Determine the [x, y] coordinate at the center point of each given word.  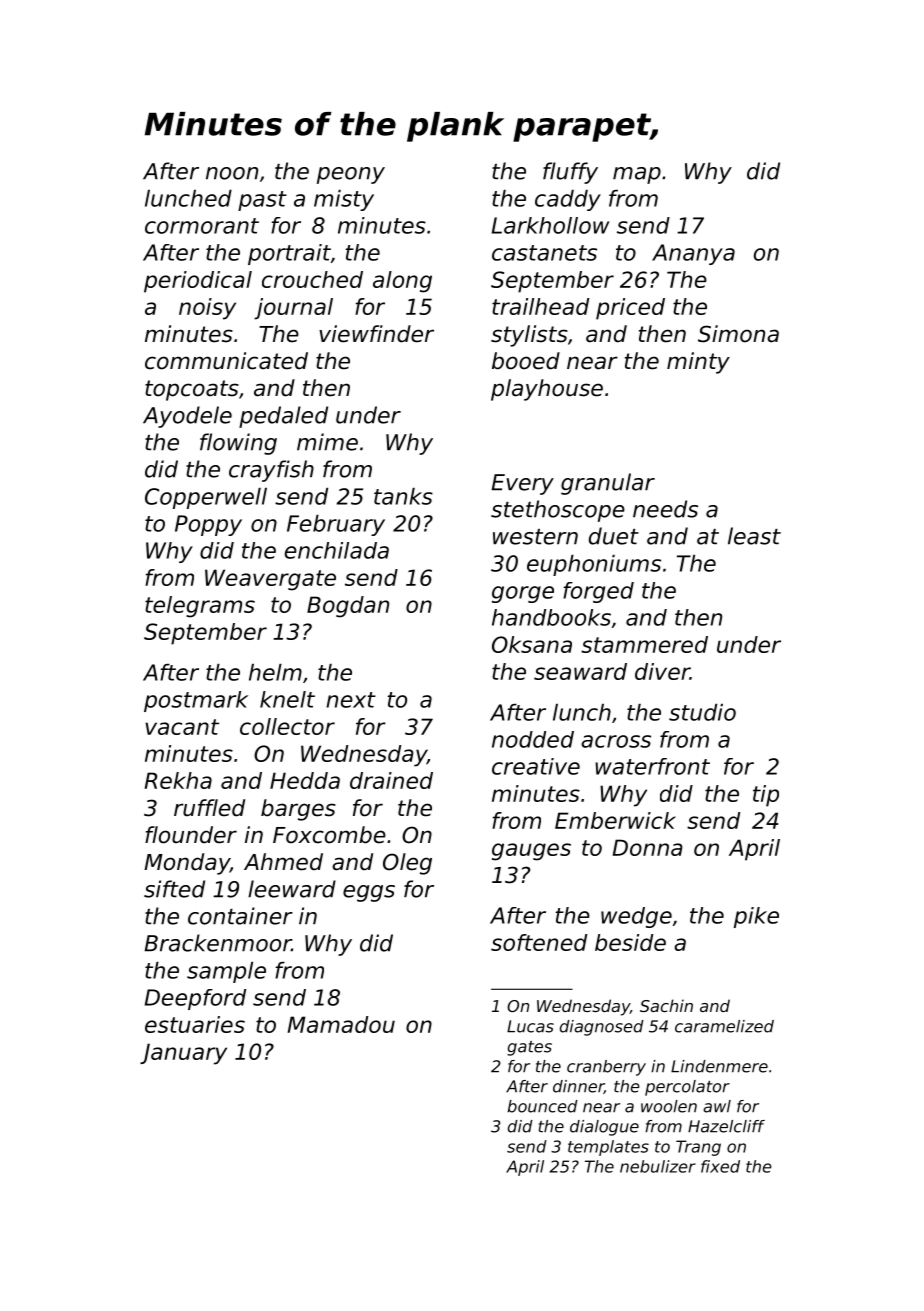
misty [344, 200]
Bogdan [348, 607]
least [754, 536]
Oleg [407, 864]
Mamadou [341, 1024]
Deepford [195, 999]
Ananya [693, 254]
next [351, 700]
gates [529, 1048]
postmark [196, 701]
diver [662, 671]
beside [630, 942]
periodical [198, 282]
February [336, 525]
